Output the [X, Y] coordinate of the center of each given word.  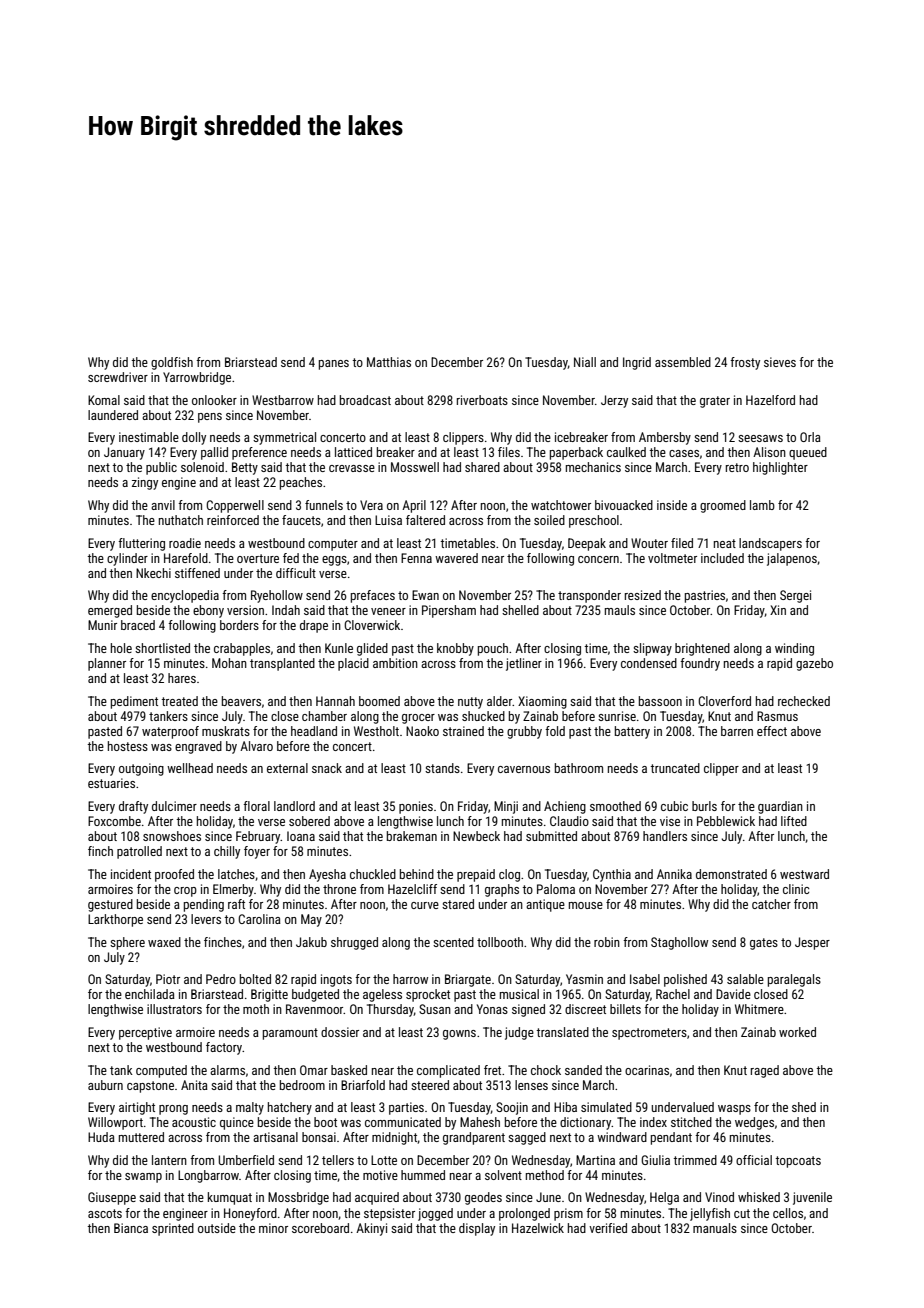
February [258, 837]
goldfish [172, 363]
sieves [780, 362]
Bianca [131, 1228]
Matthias [389, 362]
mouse [586, 905]
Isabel [645, 979]
